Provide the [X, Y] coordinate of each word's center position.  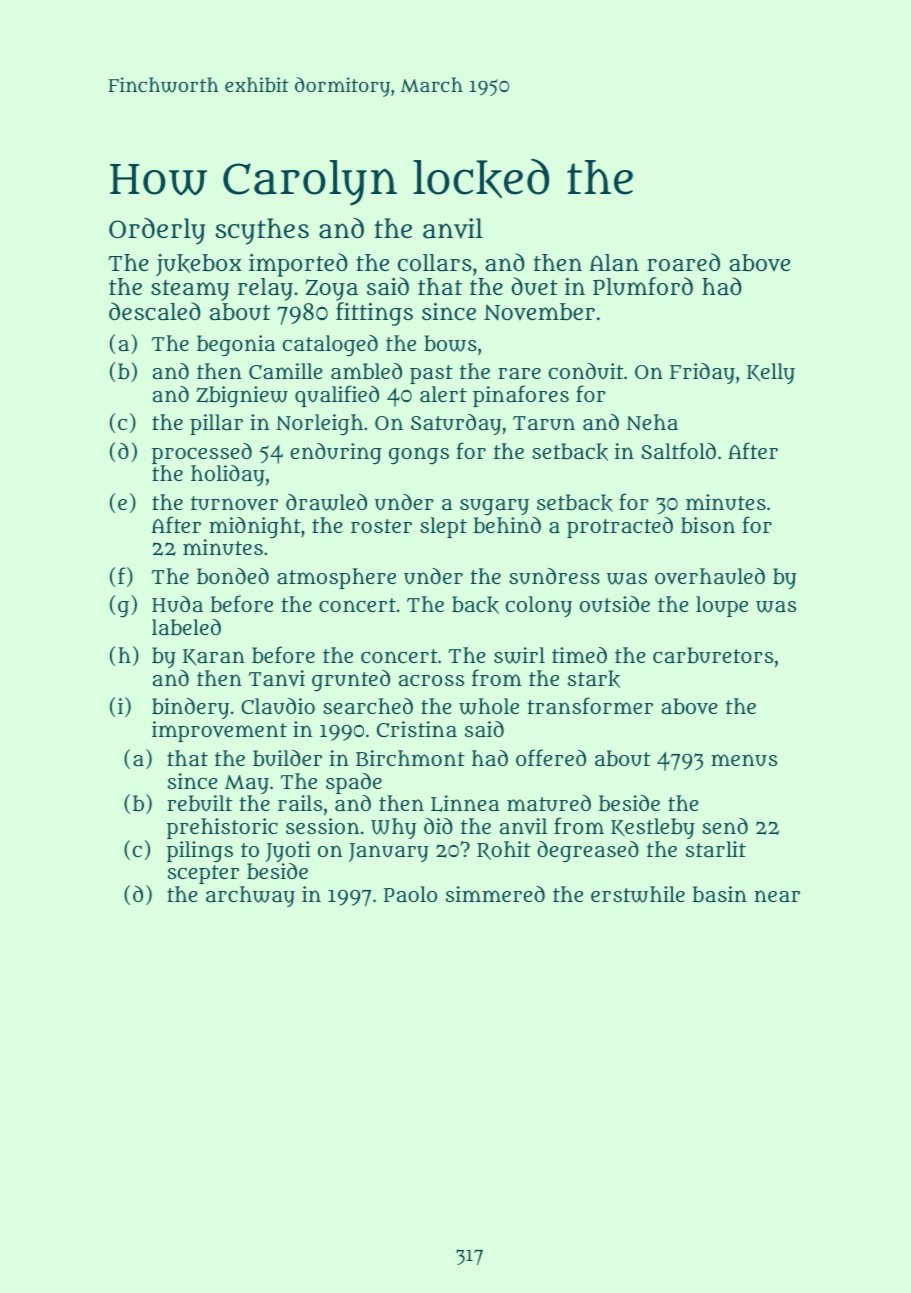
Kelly [771, 373]
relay [265, 289]
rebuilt [199, 803]
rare [519, 373]
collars [435, 262]
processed [202, 453]
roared [683, 262]
